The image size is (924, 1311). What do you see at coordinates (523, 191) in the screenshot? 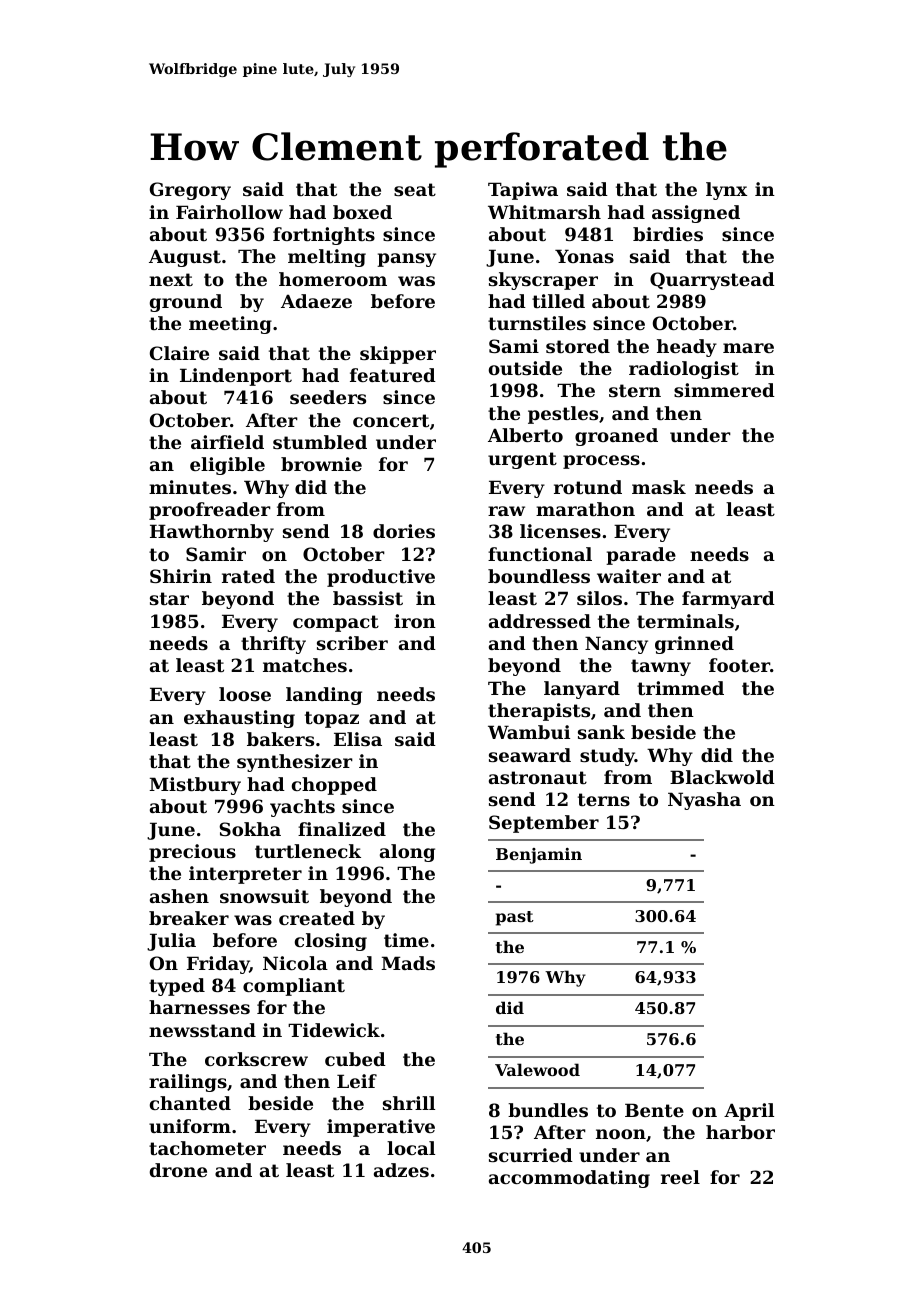
I see `Tapiwa` at bounding box center [523, 191].
